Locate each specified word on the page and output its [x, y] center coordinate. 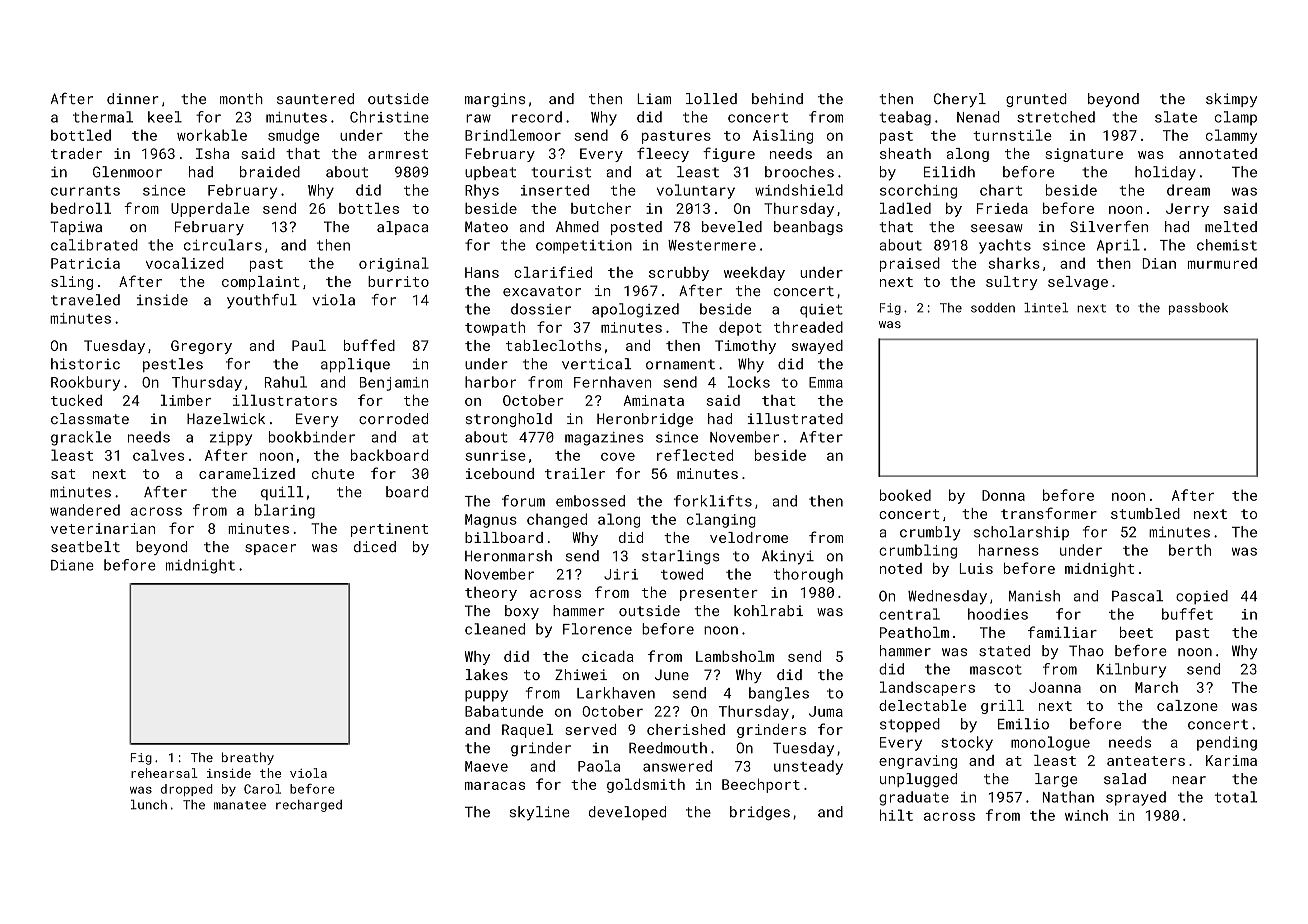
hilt [896, 815]
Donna [1003, 495]
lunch [149, 805]
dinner [133, 98]
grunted [1036, 100]
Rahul [286, 382]
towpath [495, 328]
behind [777, 98]
